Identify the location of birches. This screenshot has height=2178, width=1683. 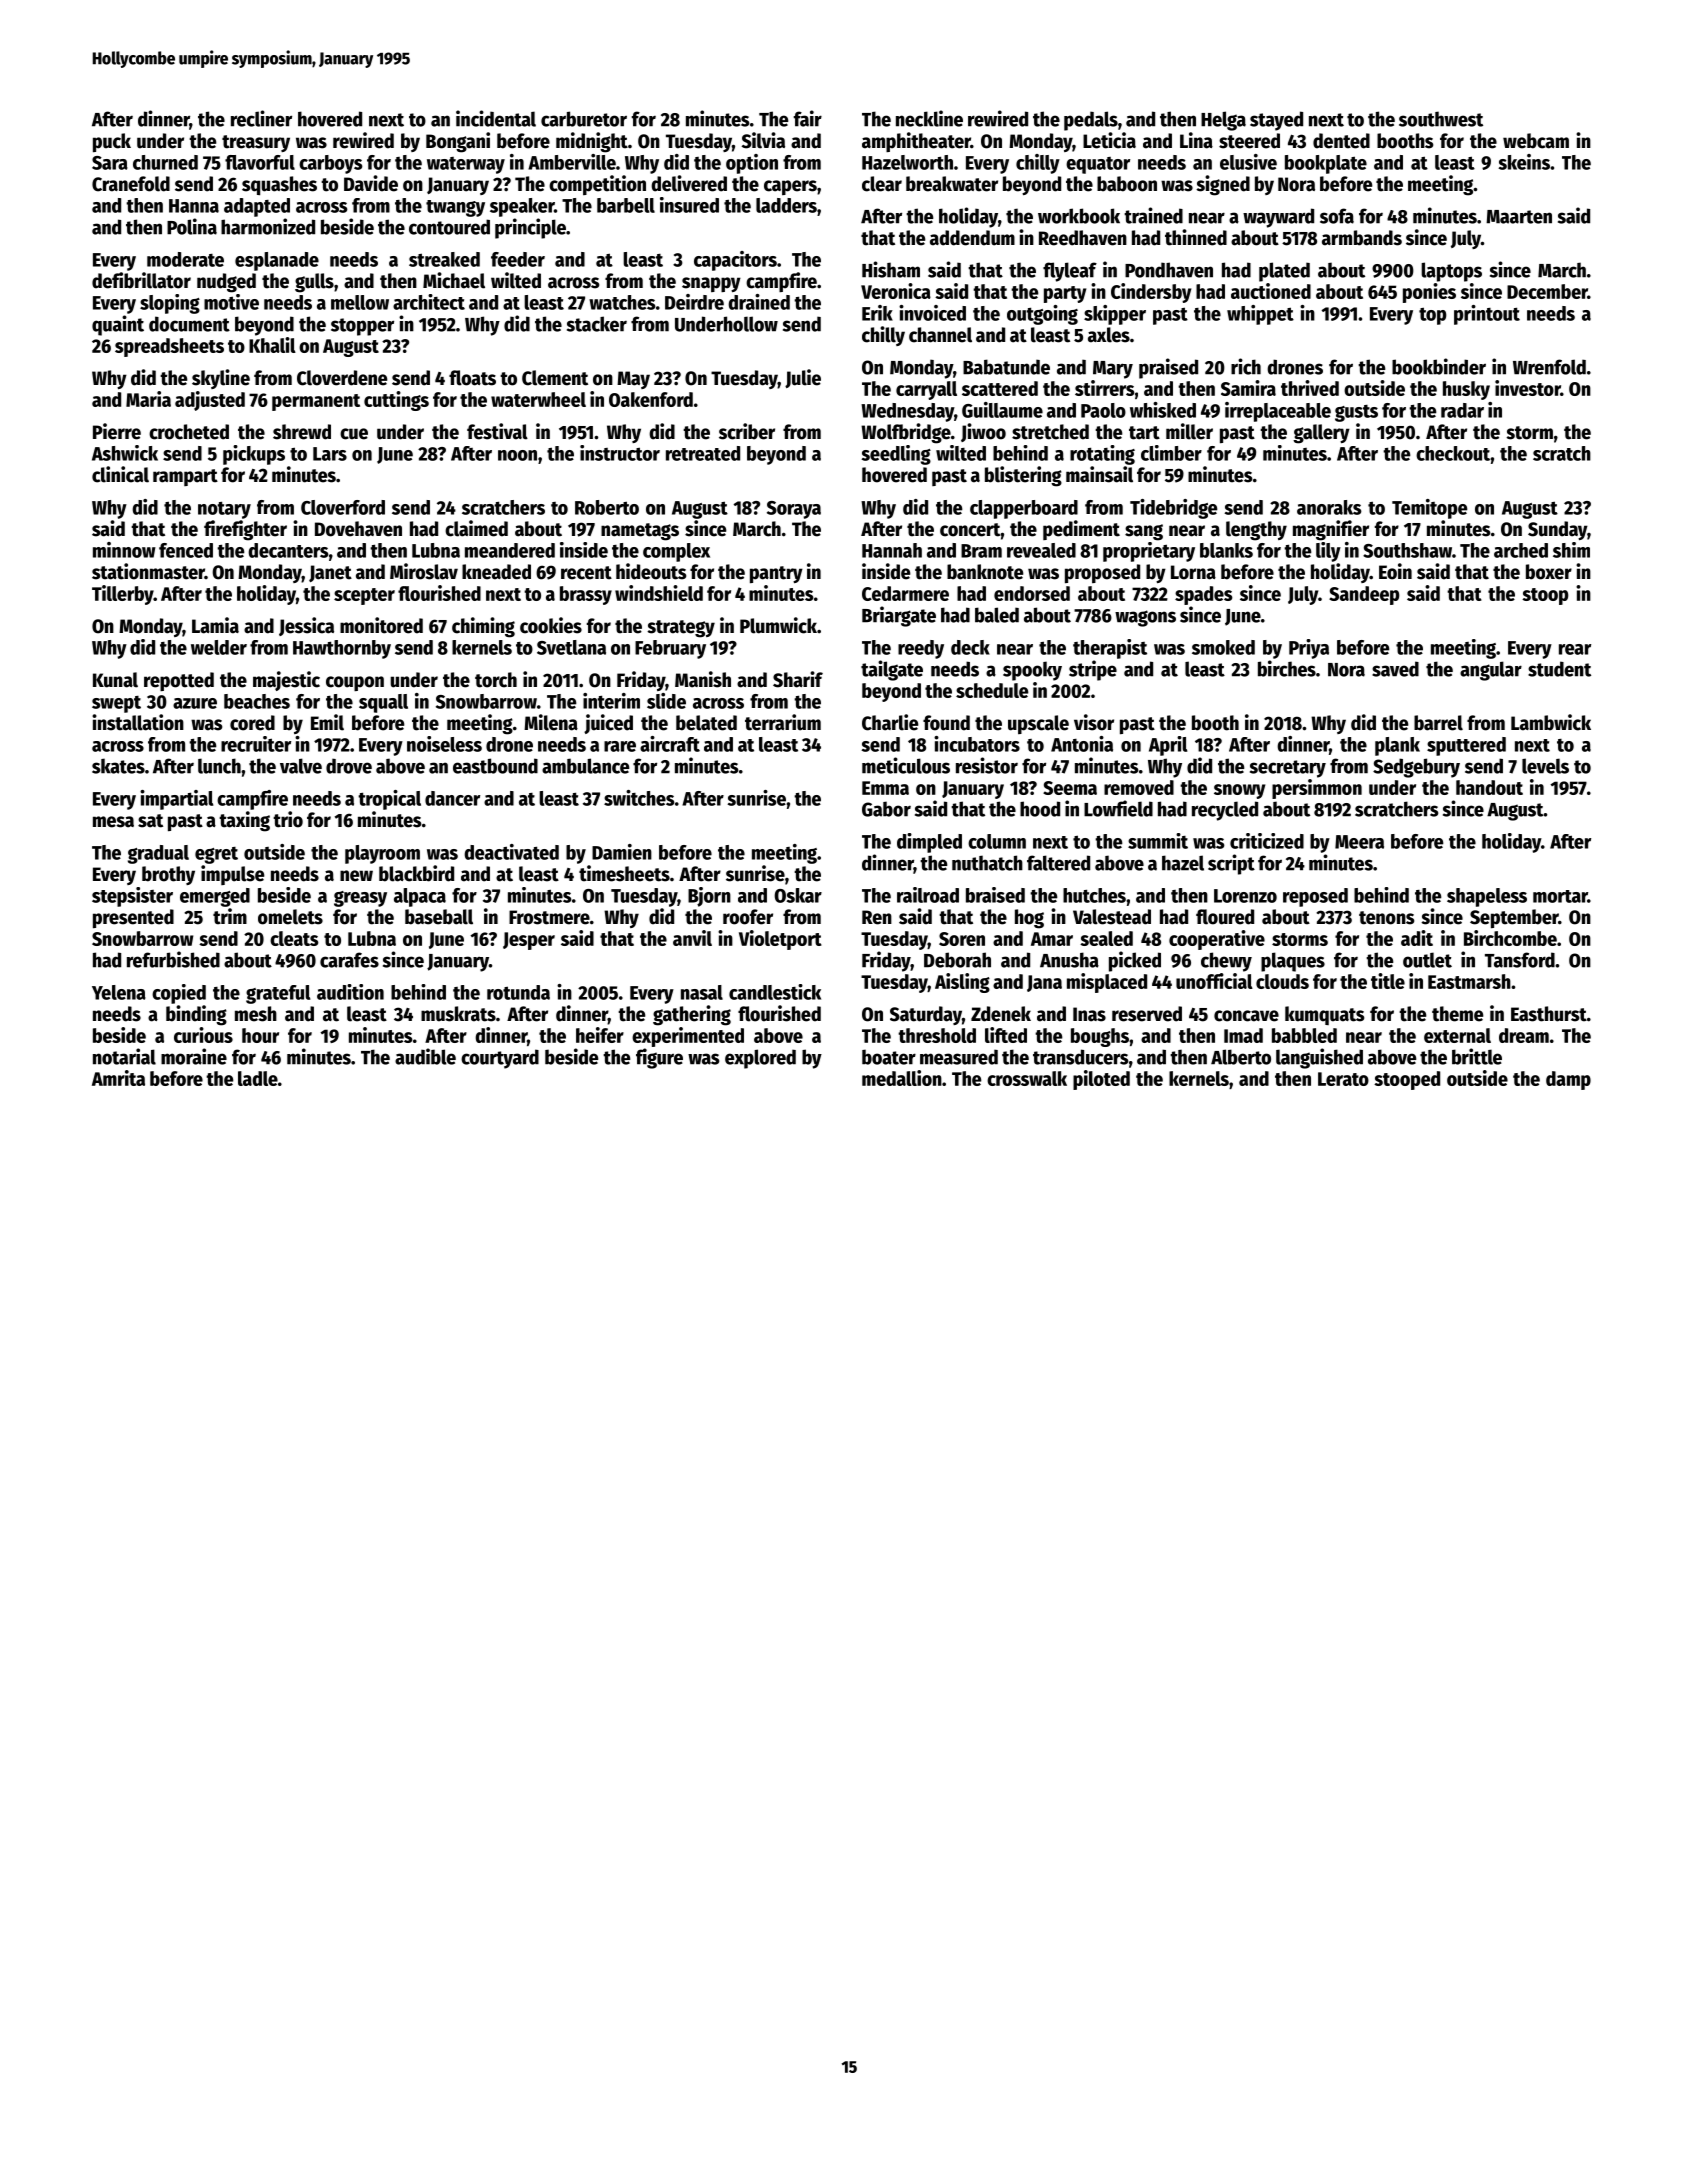
(1287, 668).
